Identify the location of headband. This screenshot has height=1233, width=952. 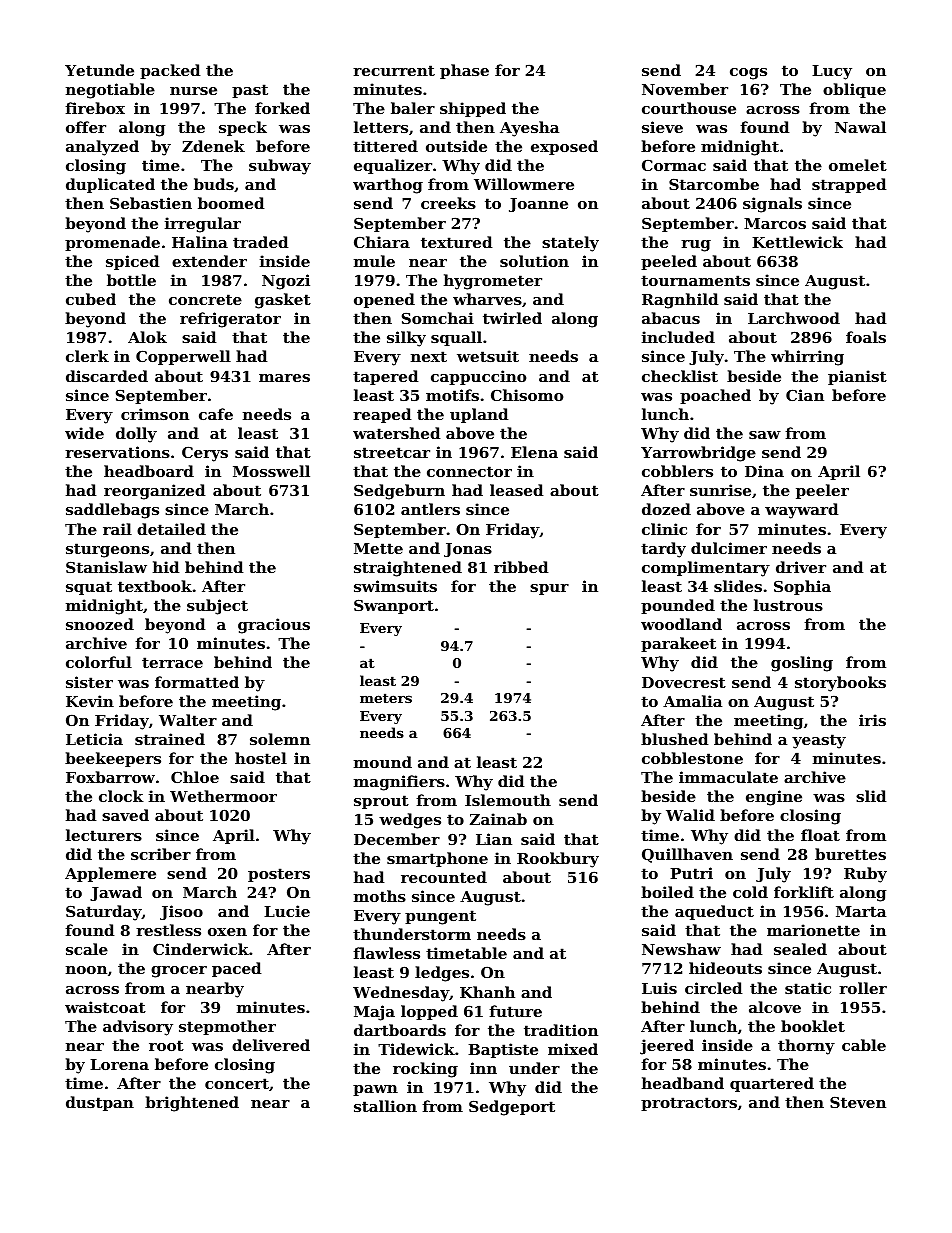
(683, 1083).
